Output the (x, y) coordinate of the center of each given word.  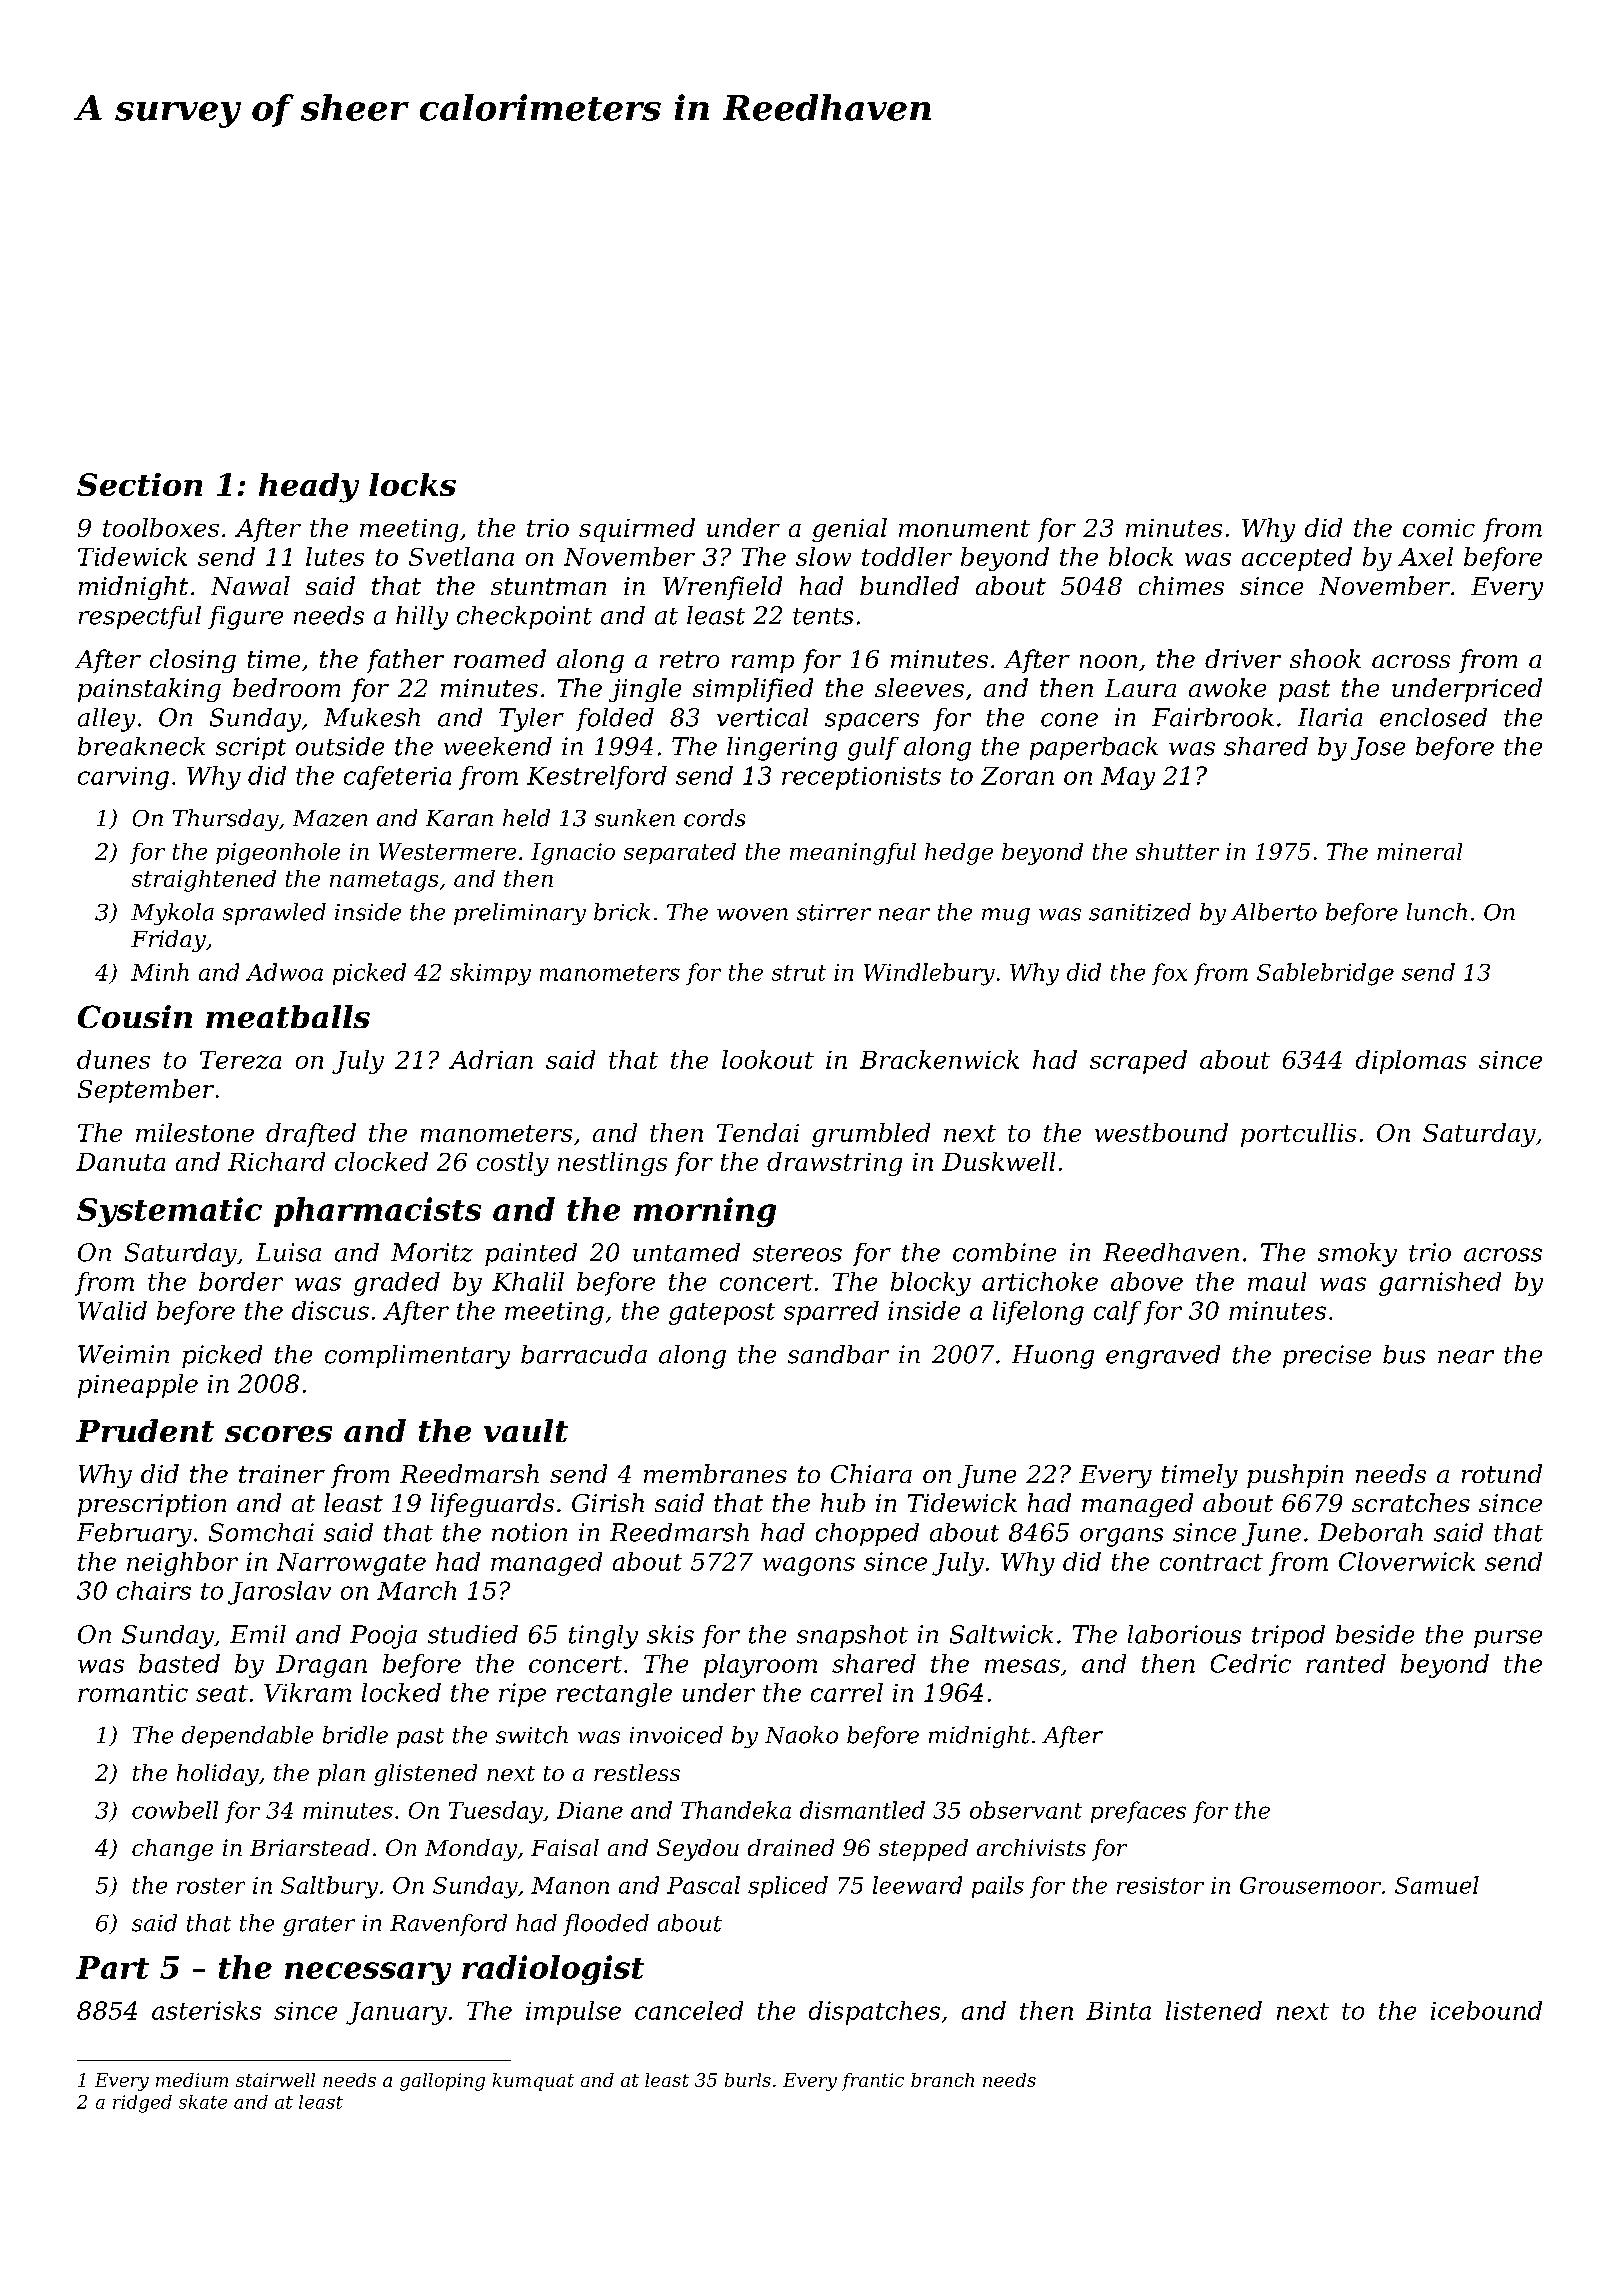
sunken (635, 818)
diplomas (1411, 1062)
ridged (142, 2104)
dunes (113, 1059)
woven (752, 914)
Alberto (1274, 912)
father (405, 661)
